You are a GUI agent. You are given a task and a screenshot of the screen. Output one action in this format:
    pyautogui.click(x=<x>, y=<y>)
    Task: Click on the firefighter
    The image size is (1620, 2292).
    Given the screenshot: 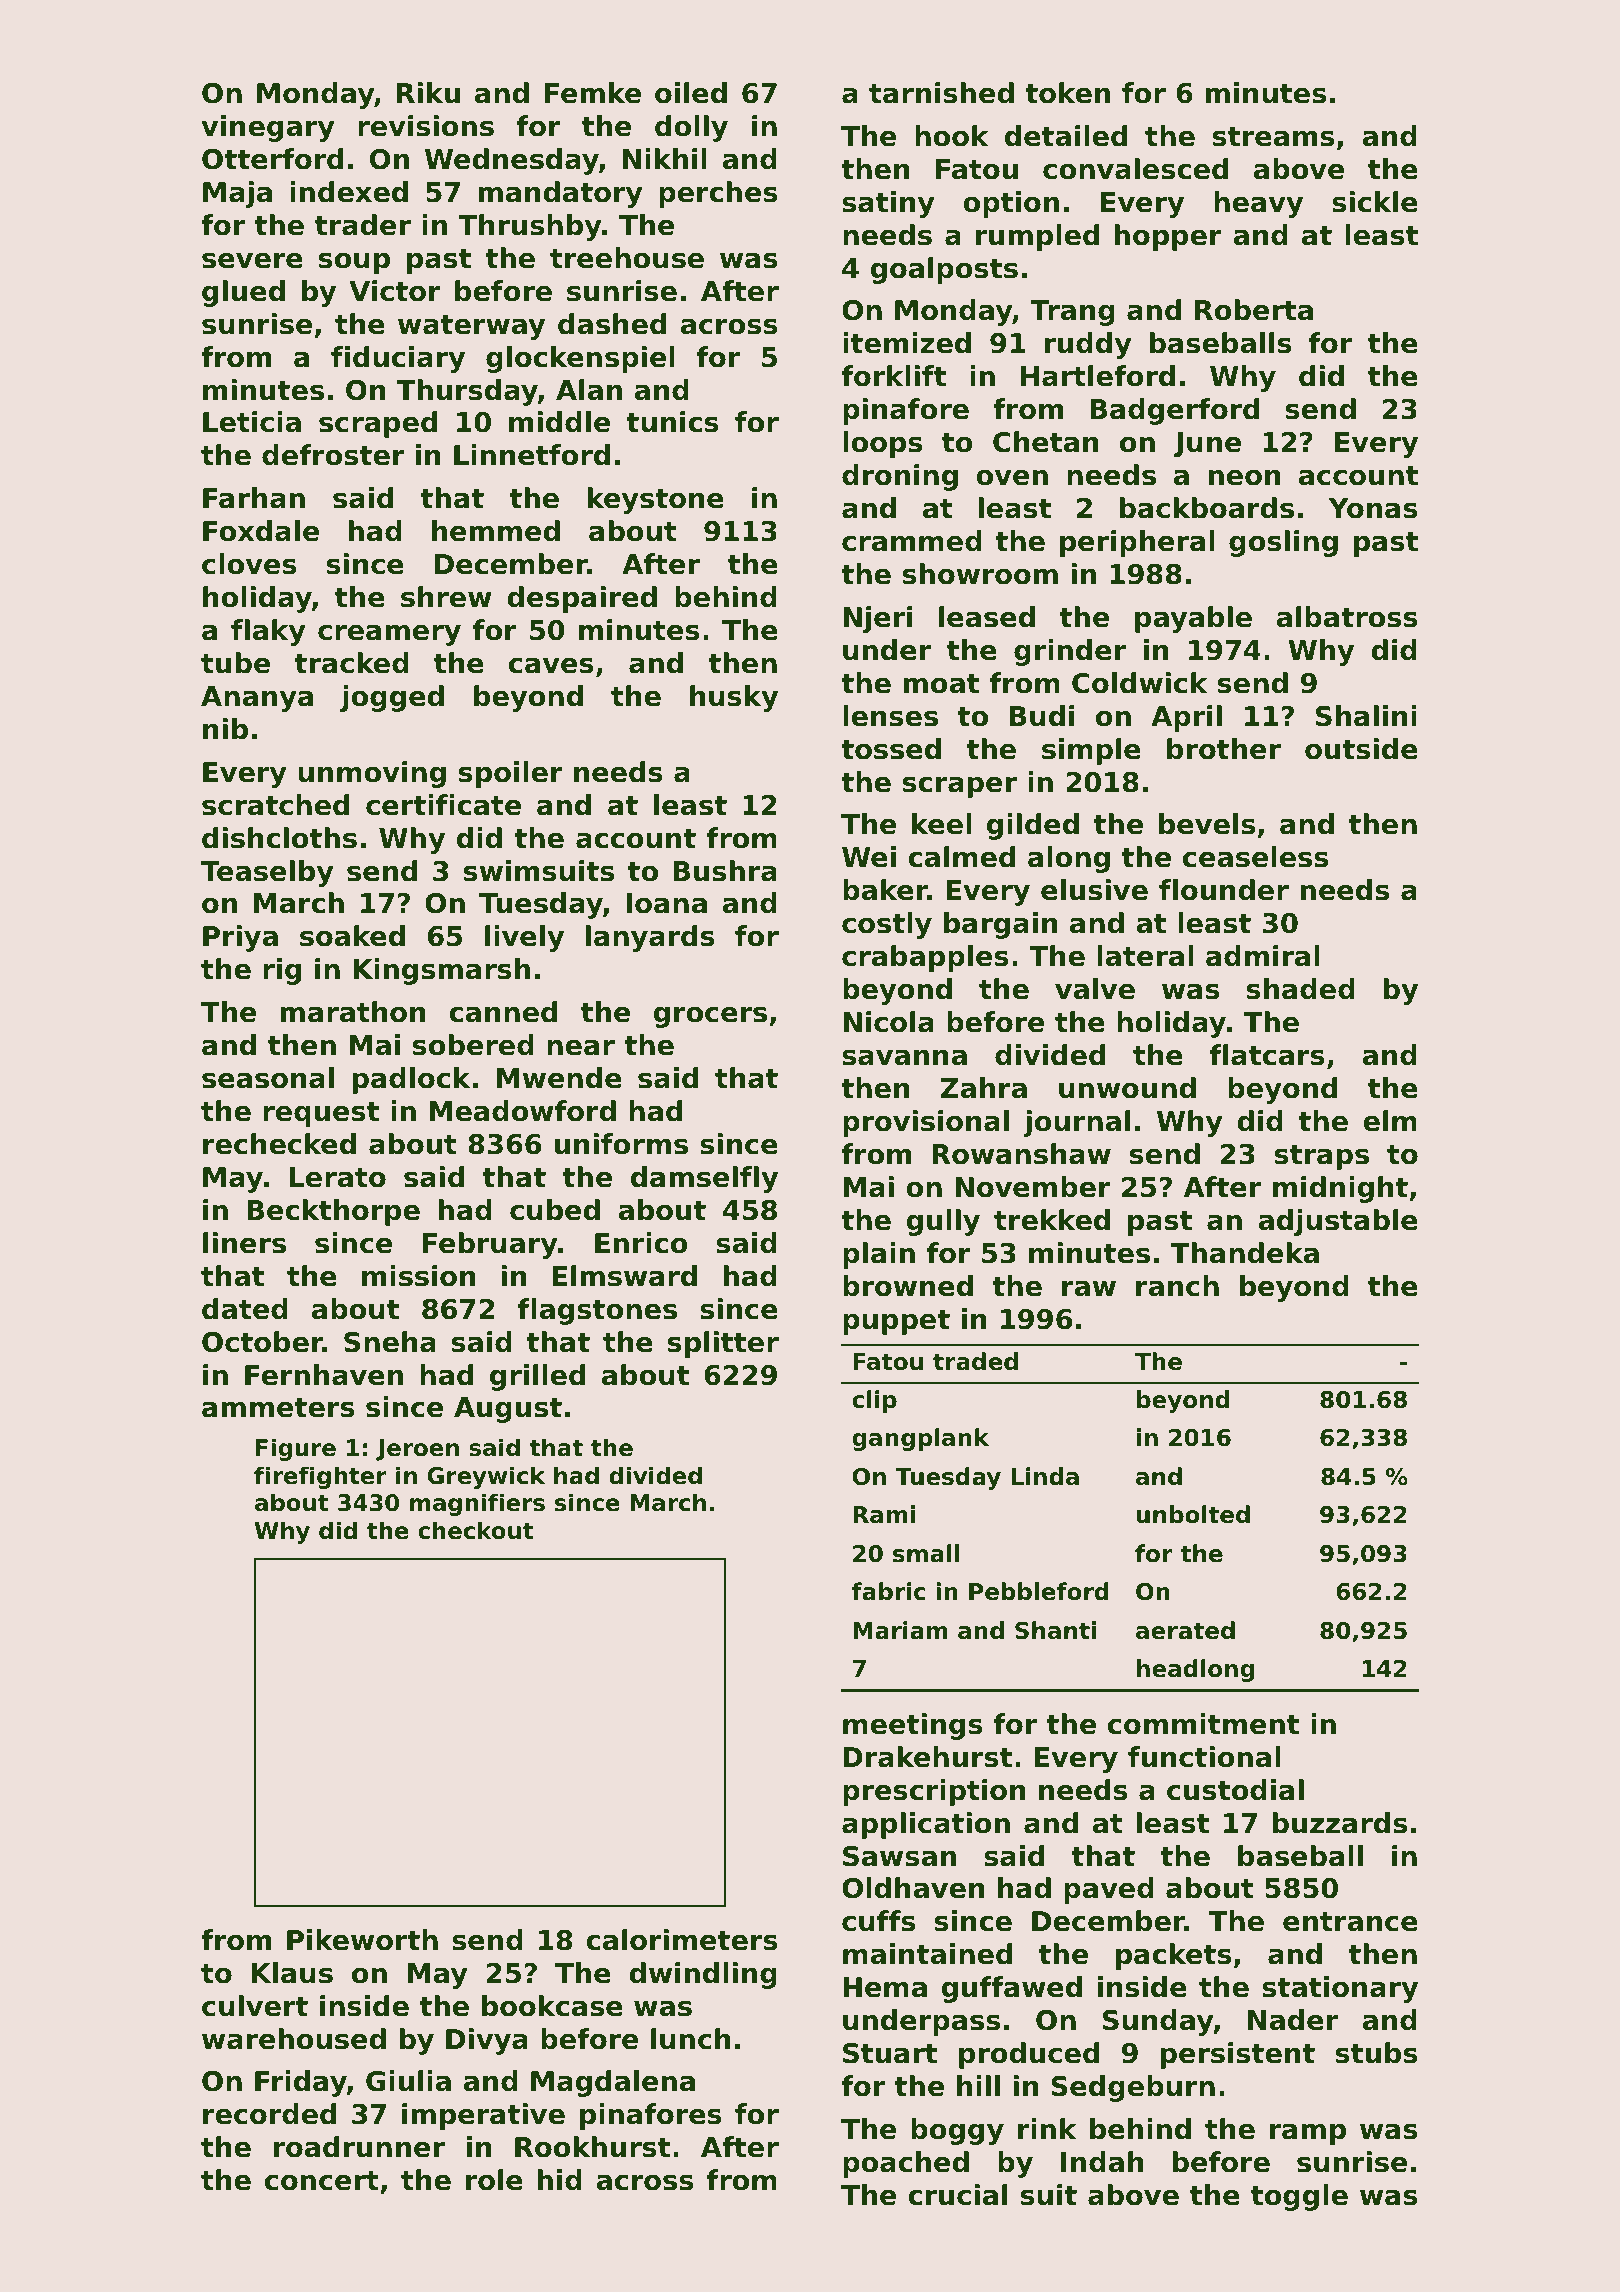 What is the action you would take?
    pyautogui.click(x=320, y=1477)
